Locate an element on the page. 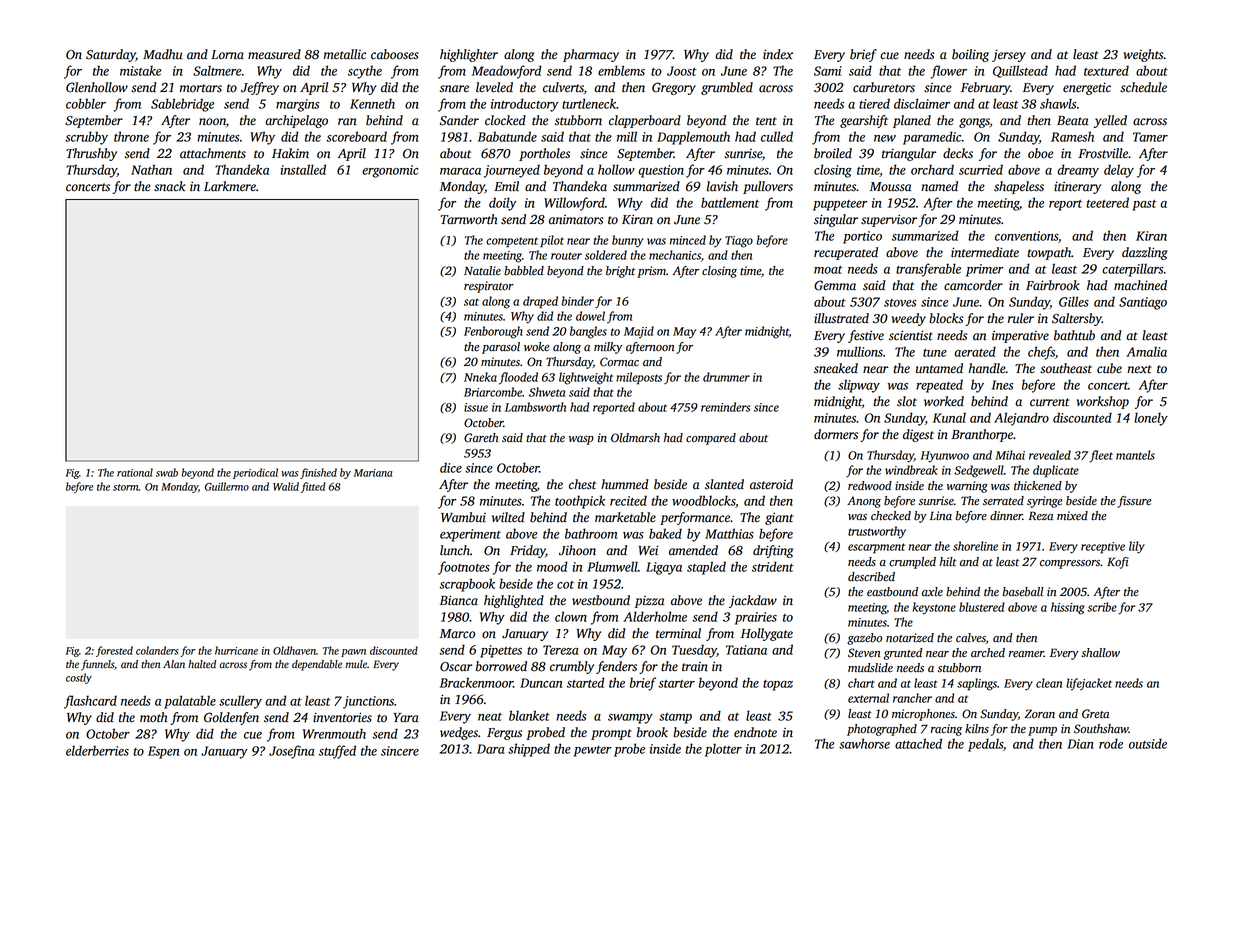 Image resolution: width=1233 pixels, height=952 pixels. terminal is located at coordinates (678, 633).
